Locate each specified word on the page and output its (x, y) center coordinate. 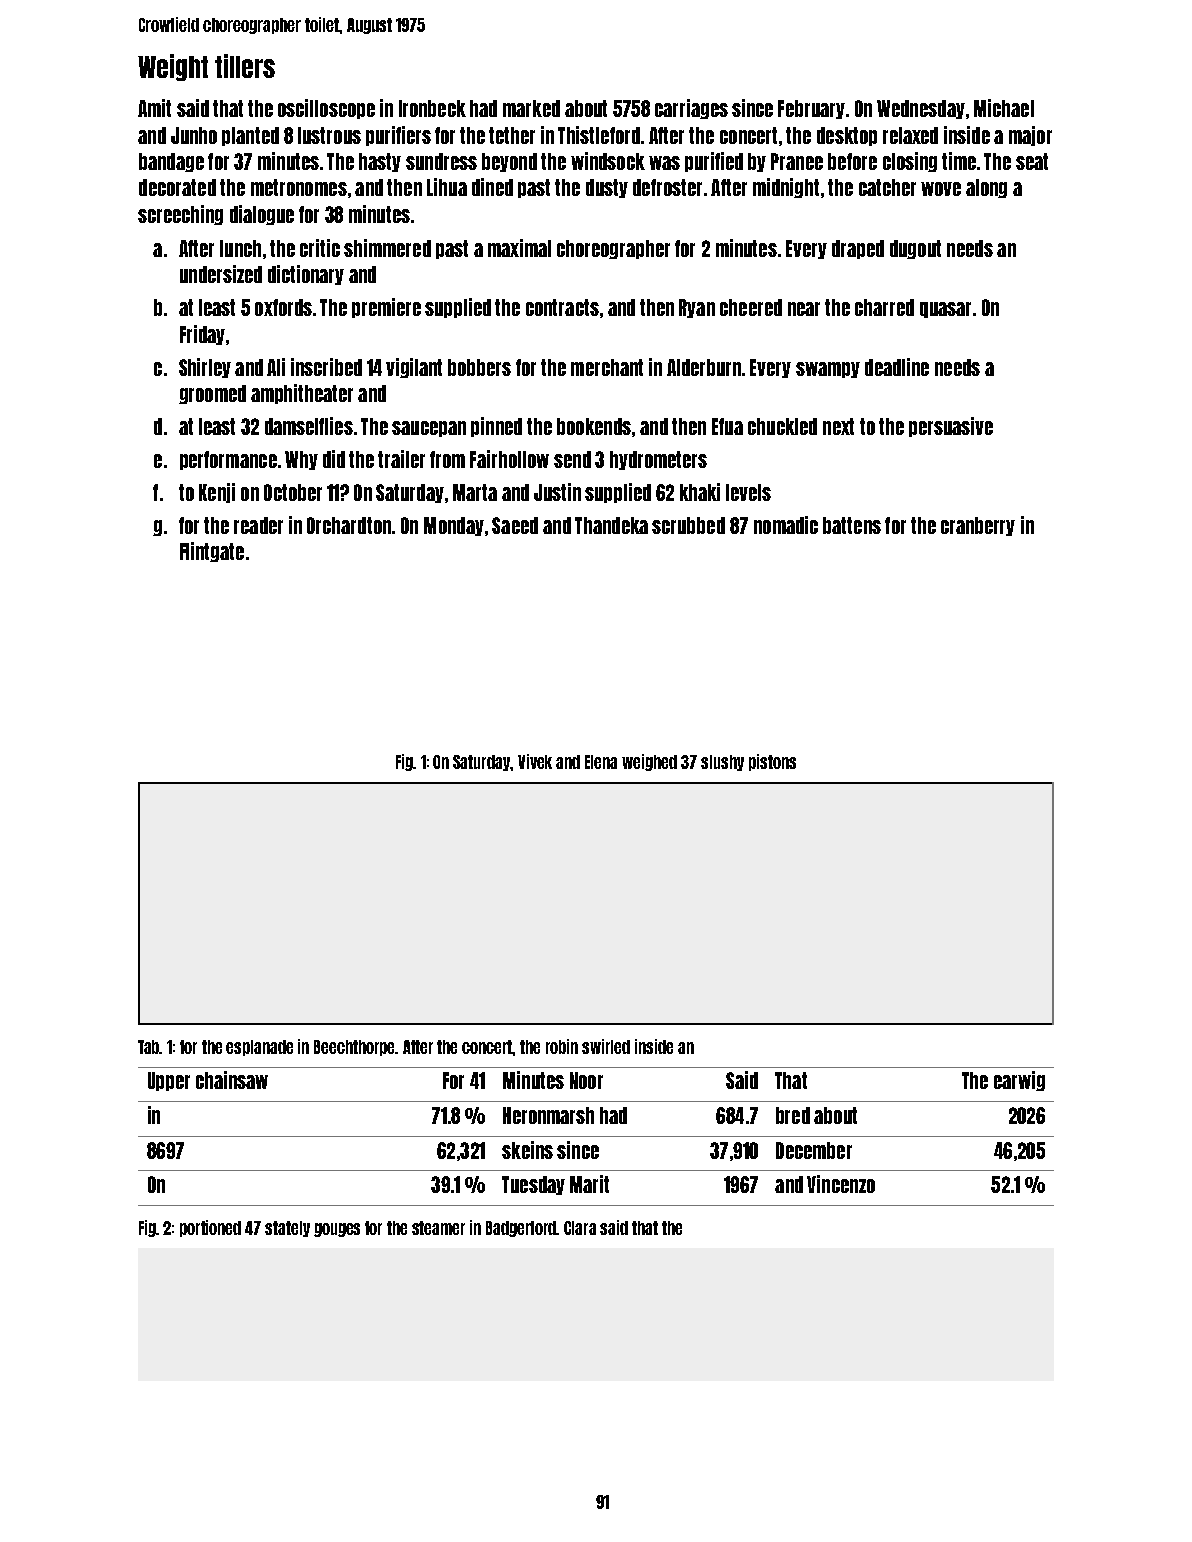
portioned (210, 1228)
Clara (580, 1228)
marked (531, 108)
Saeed (515, 525)
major (1030, 136)
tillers (245, 66)
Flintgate (212, 552)
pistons (772, 762)
